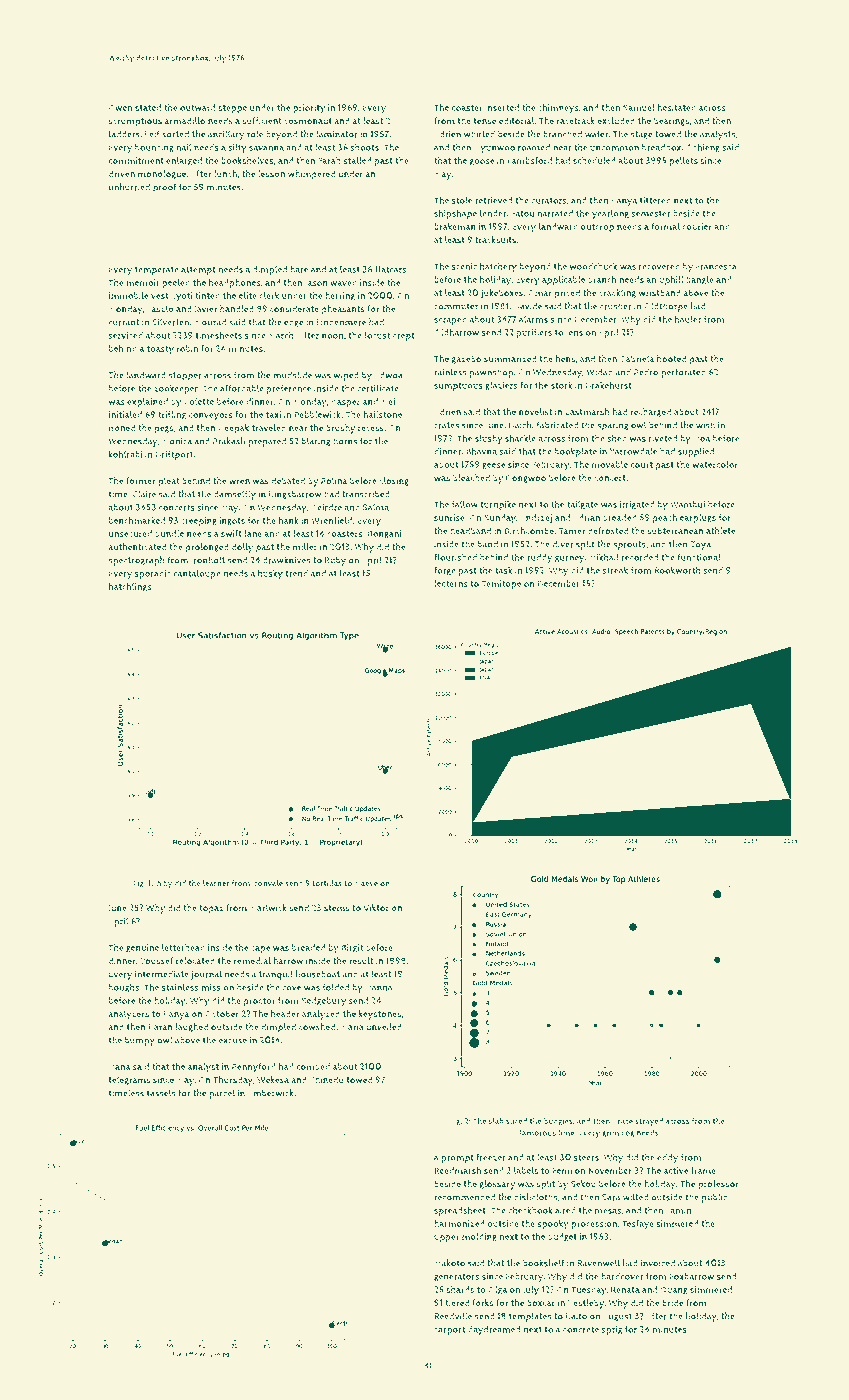 This image has width=849, height=1400. Describe the element at coordinates (705, 425) in the image. I see `wish` at that location.
